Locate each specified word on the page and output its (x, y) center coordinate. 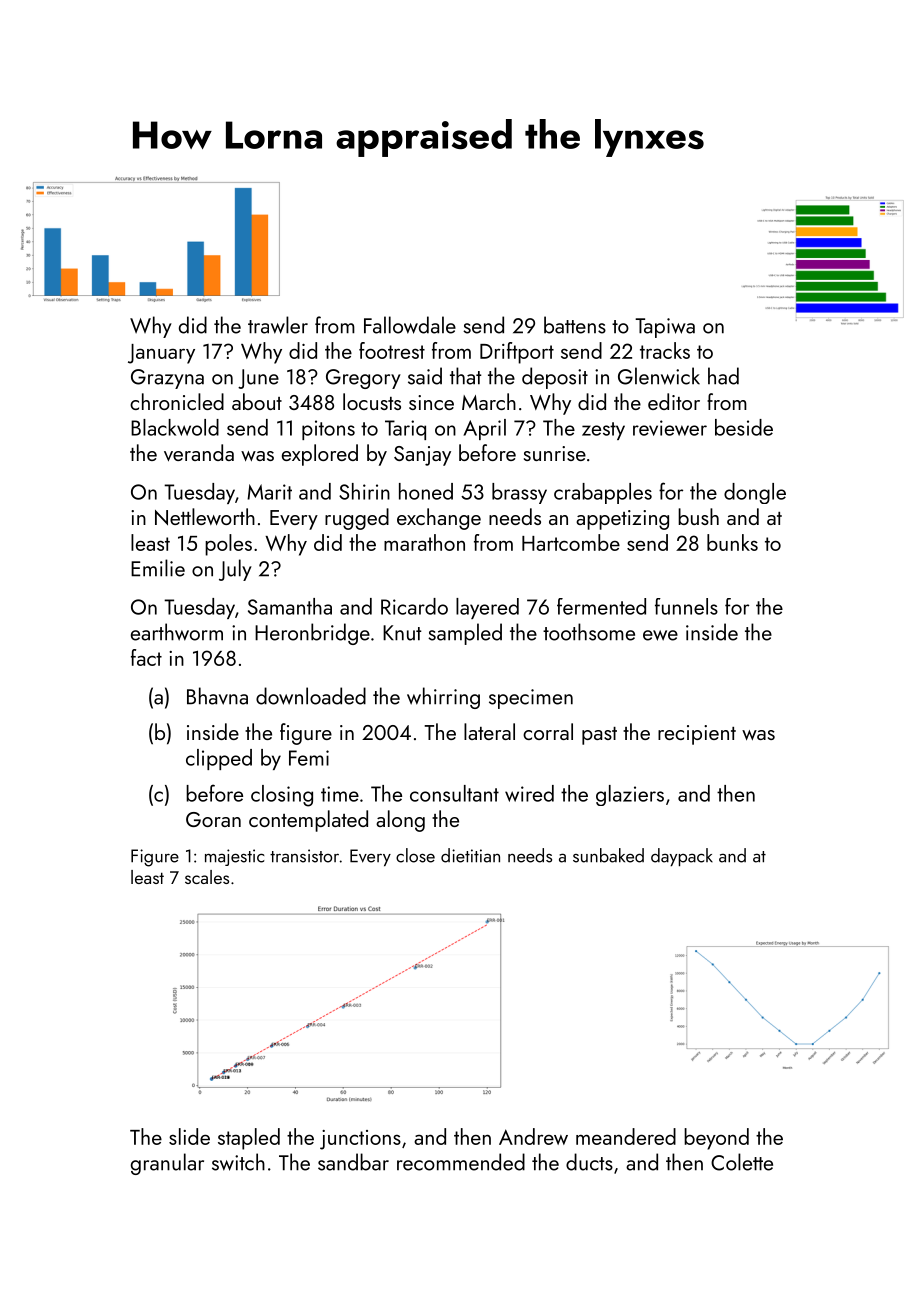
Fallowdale (410, 325)
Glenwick (659, 376)
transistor (304, 856)
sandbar (353, 1162)
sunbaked (608, 855)
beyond (716, 1139)
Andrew (533, 1136)
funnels (686, 606)
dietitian (470, 855)
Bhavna (217, 696)
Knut (402, 633)
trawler (278, 325)
